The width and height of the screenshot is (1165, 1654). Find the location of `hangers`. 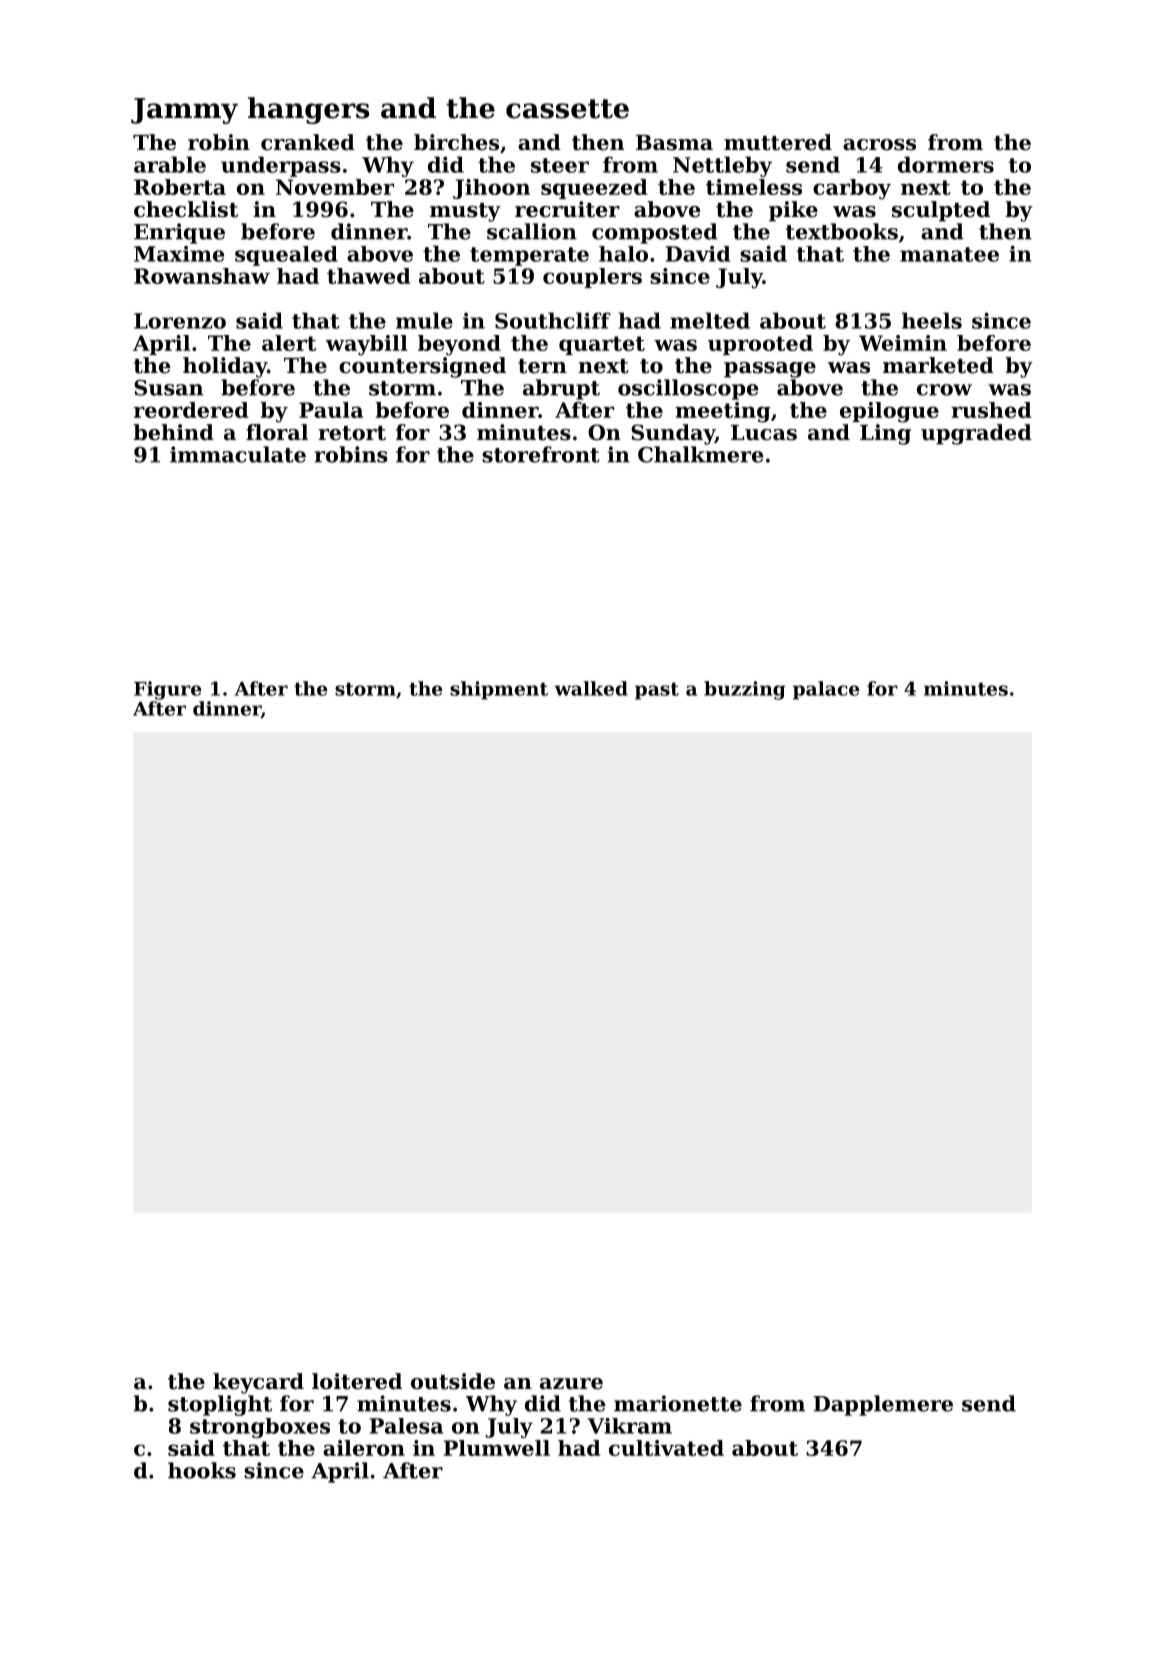

hangers is located at coordinates (308, 110).
